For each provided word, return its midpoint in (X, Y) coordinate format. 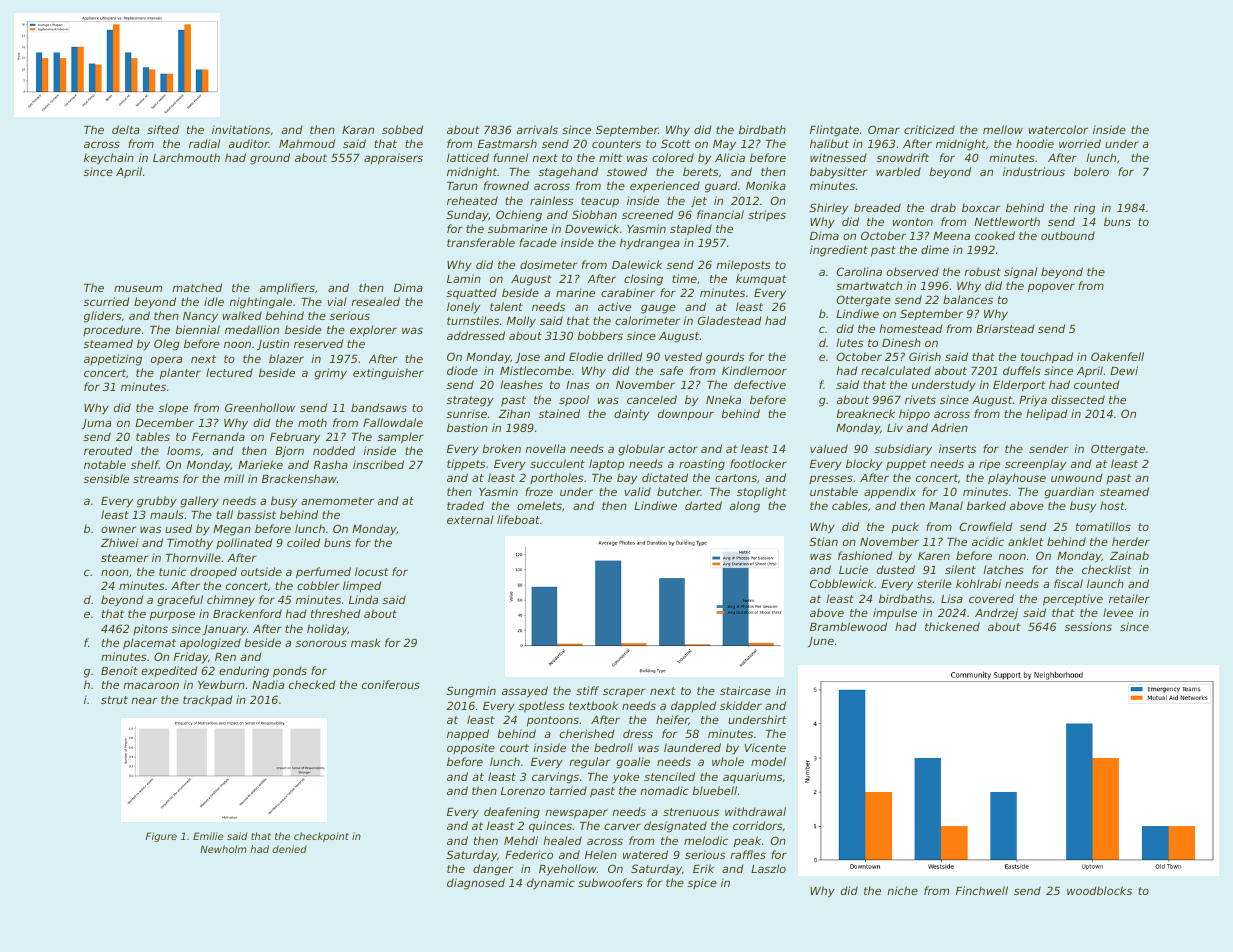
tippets (466, 465)
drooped (213, 573)
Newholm (223, 849)
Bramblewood (848, 626)
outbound (1068, 235)
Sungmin (471, 692)
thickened (952, 626)
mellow (1003, 129)
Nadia (268, 684)
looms (184, 450)
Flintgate (834, 131)
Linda (363, 599)
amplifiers (287, 289)
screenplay (1035, 465)
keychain (109, 159)
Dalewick (637, 264)
